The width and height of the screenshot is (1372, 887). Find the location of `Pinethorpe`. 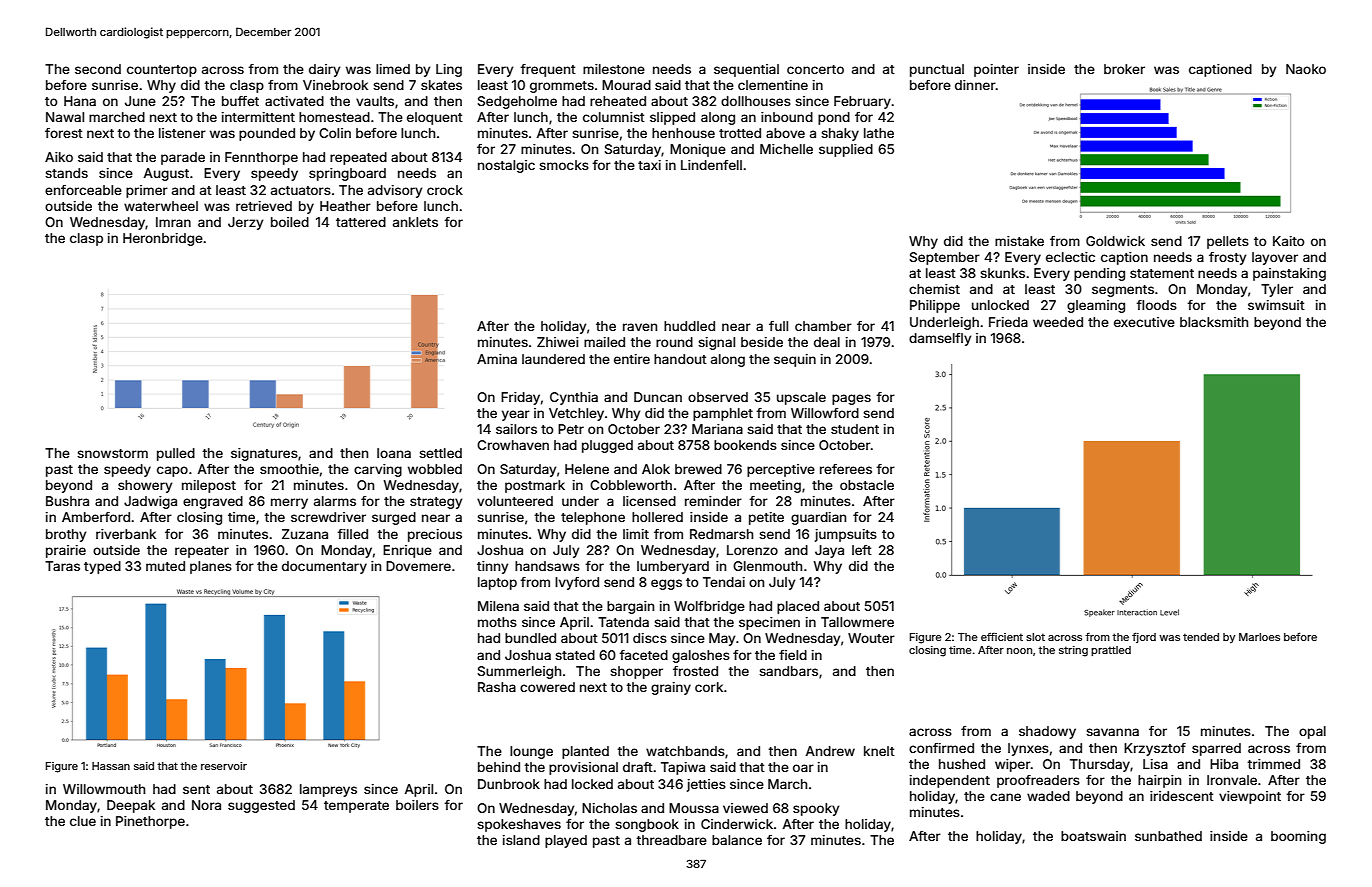

Pinethorpe is located at coordinates (150, 822).
